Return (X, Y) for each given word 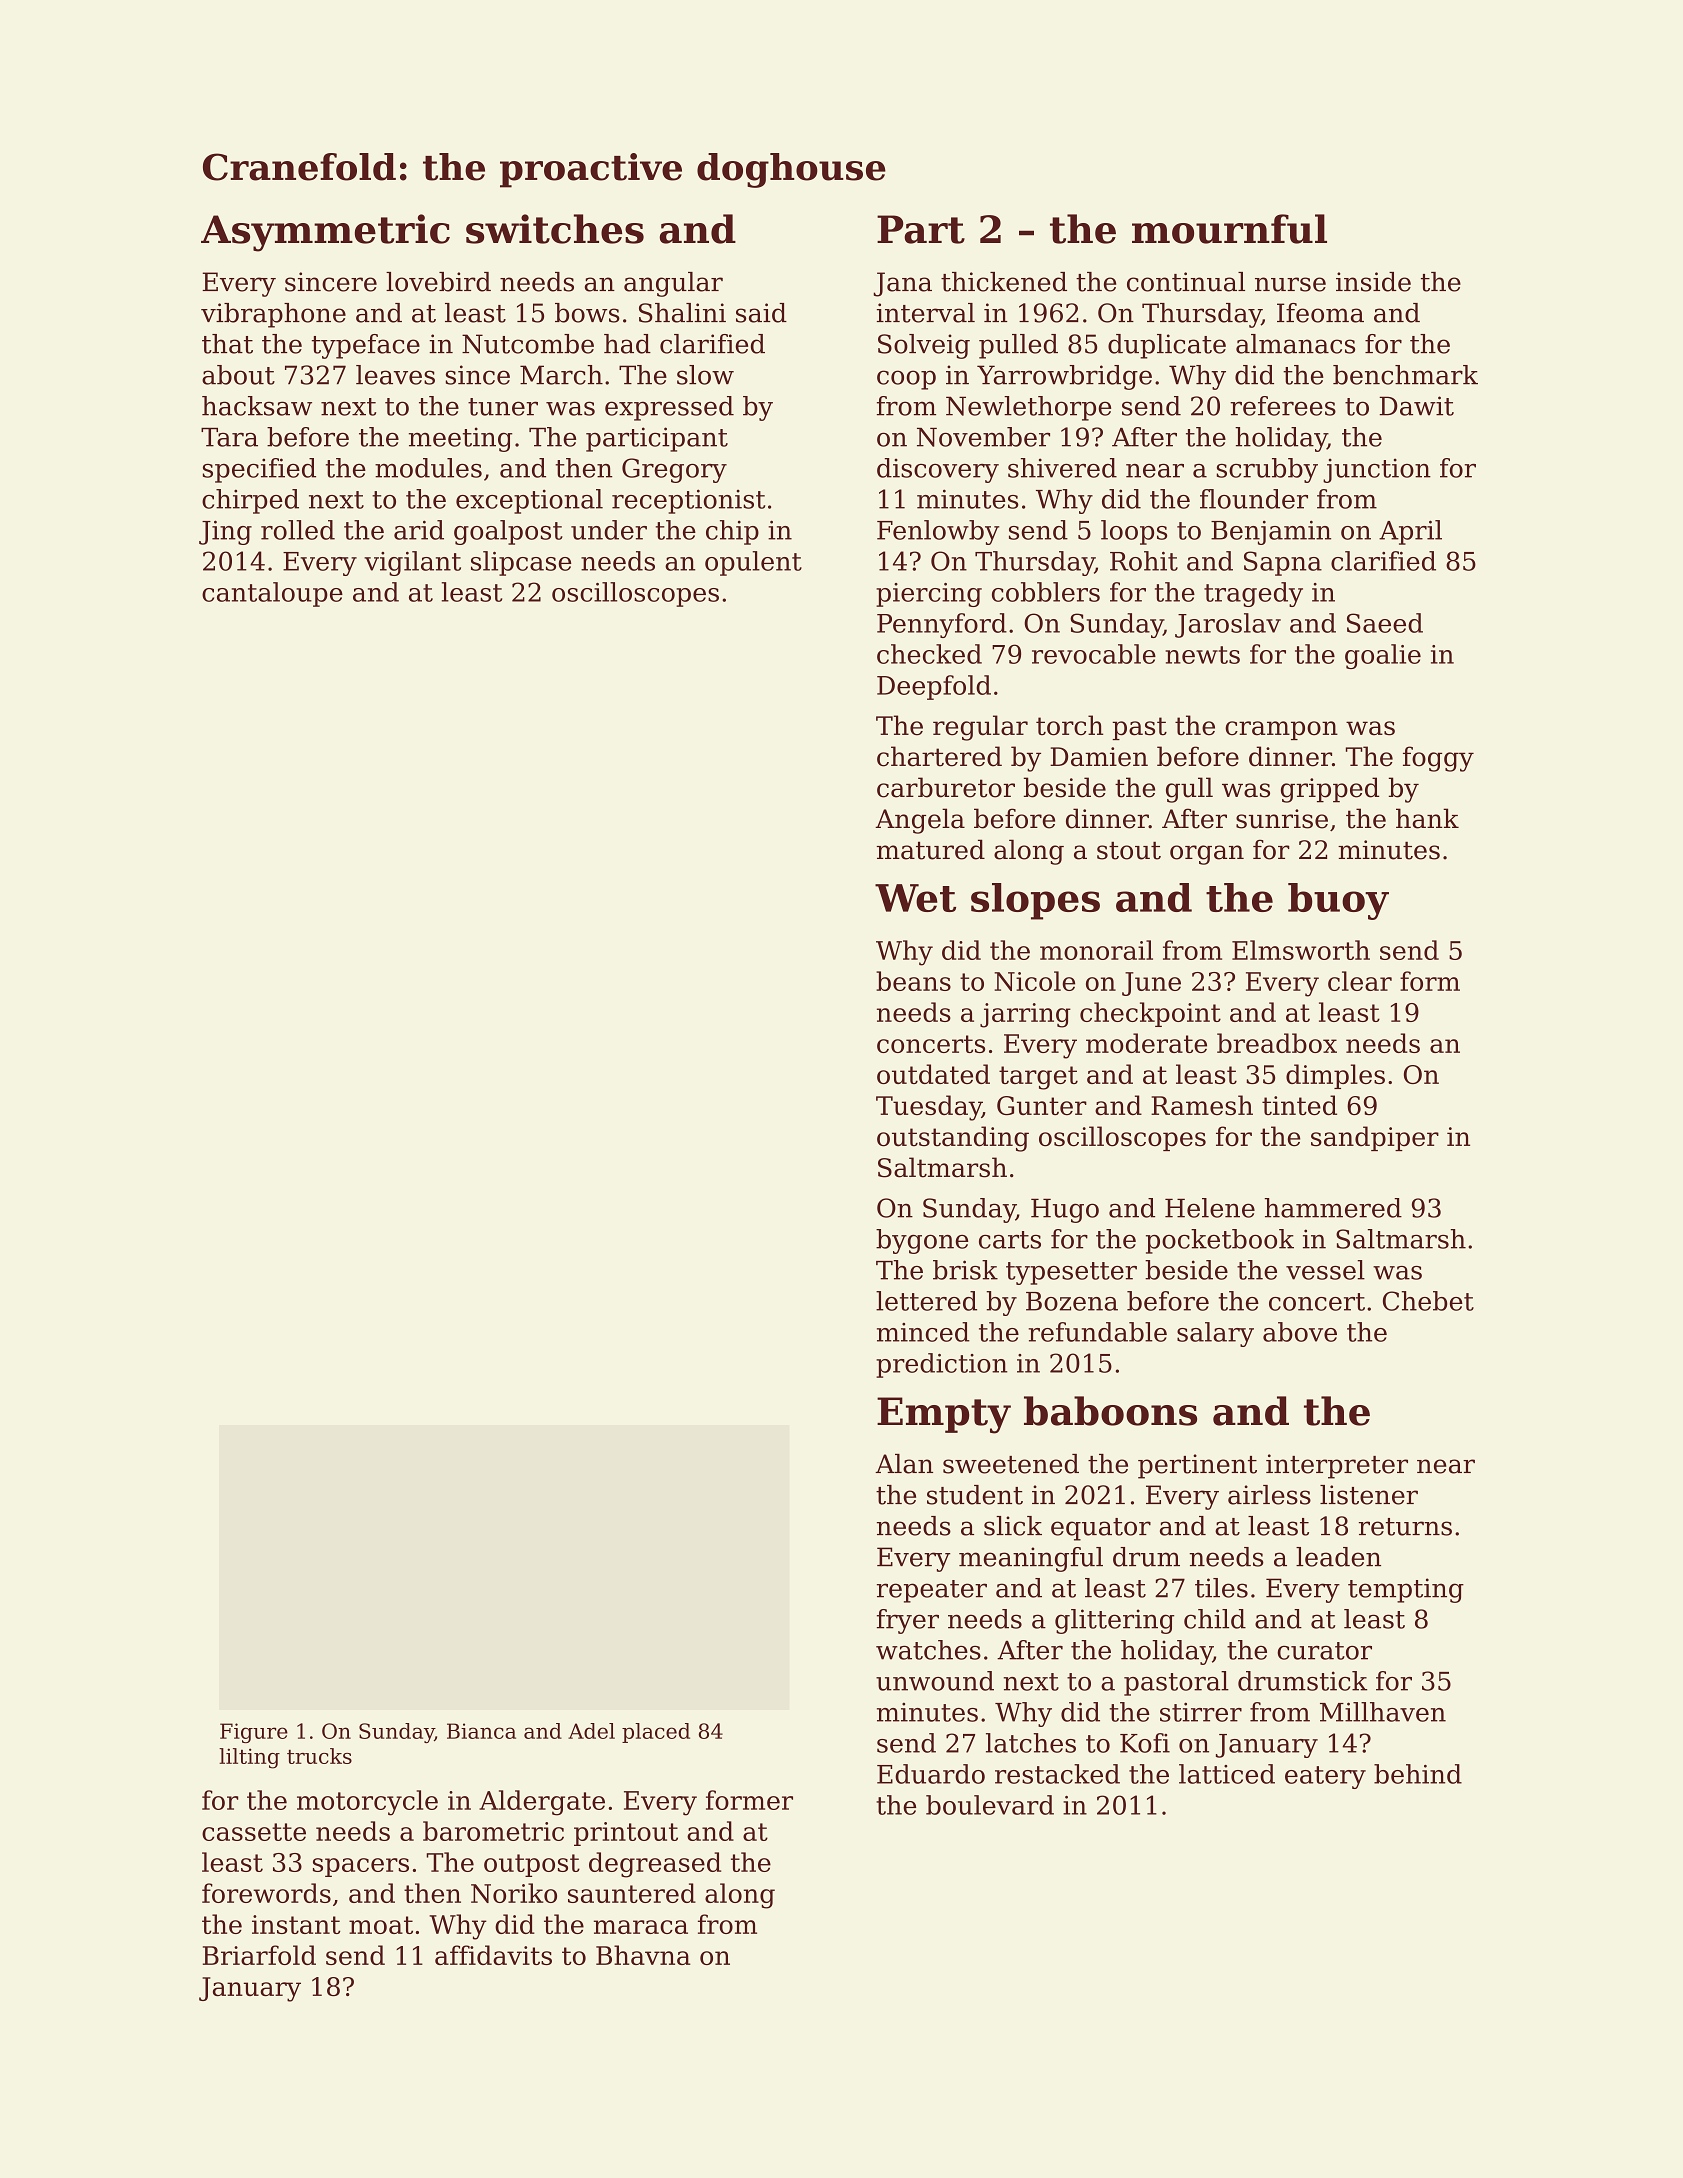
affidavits (493, 1955)
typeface (366, 346)
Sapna (1283, 563)
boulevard (990, 1805)
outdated (933, 1074)
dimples (1335, 1076)
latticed (1227, 1774)
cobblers (1046, 592)
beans (913, 981)
